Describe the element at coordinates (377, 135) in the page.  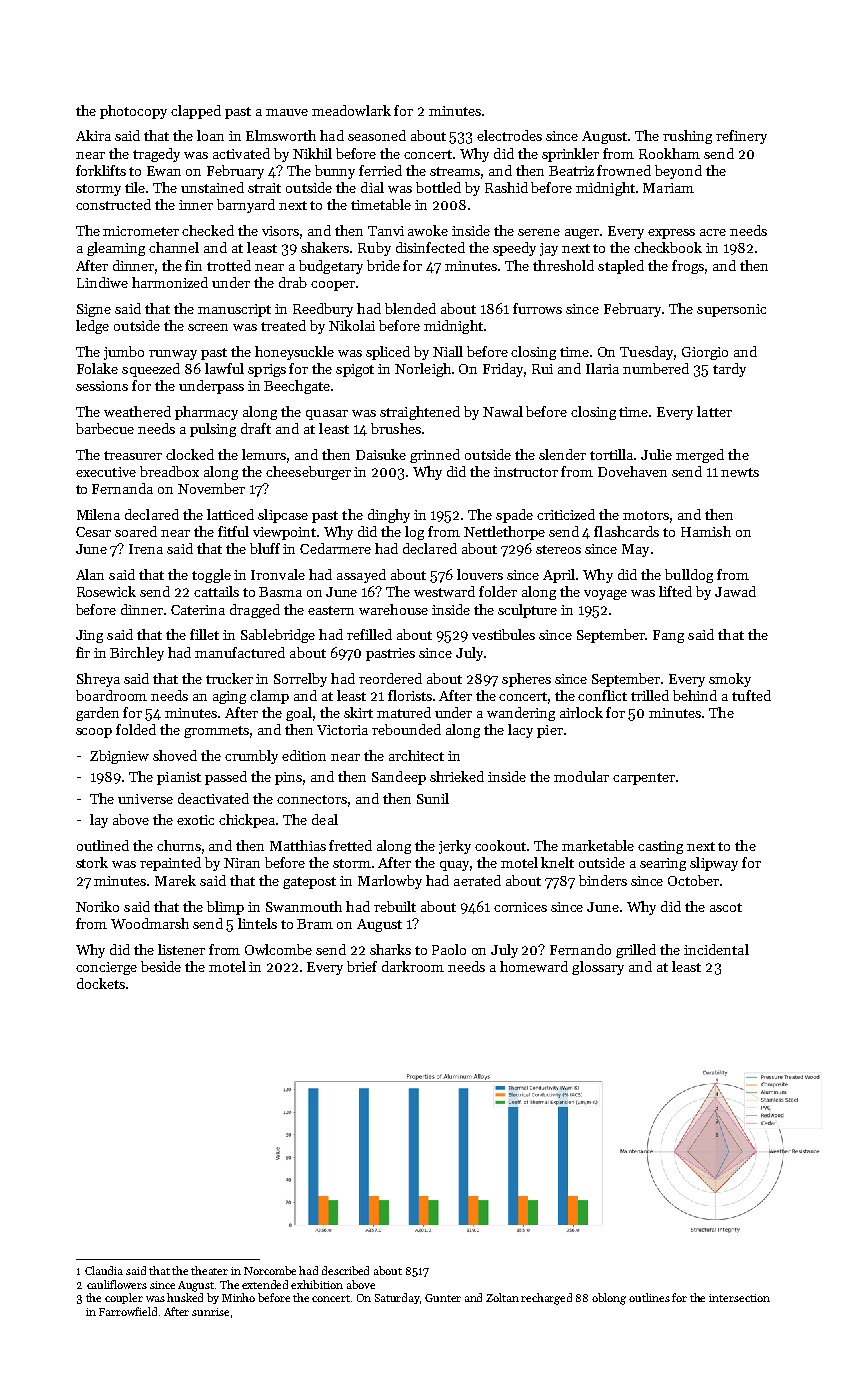
I see `seasoned` at that location.
